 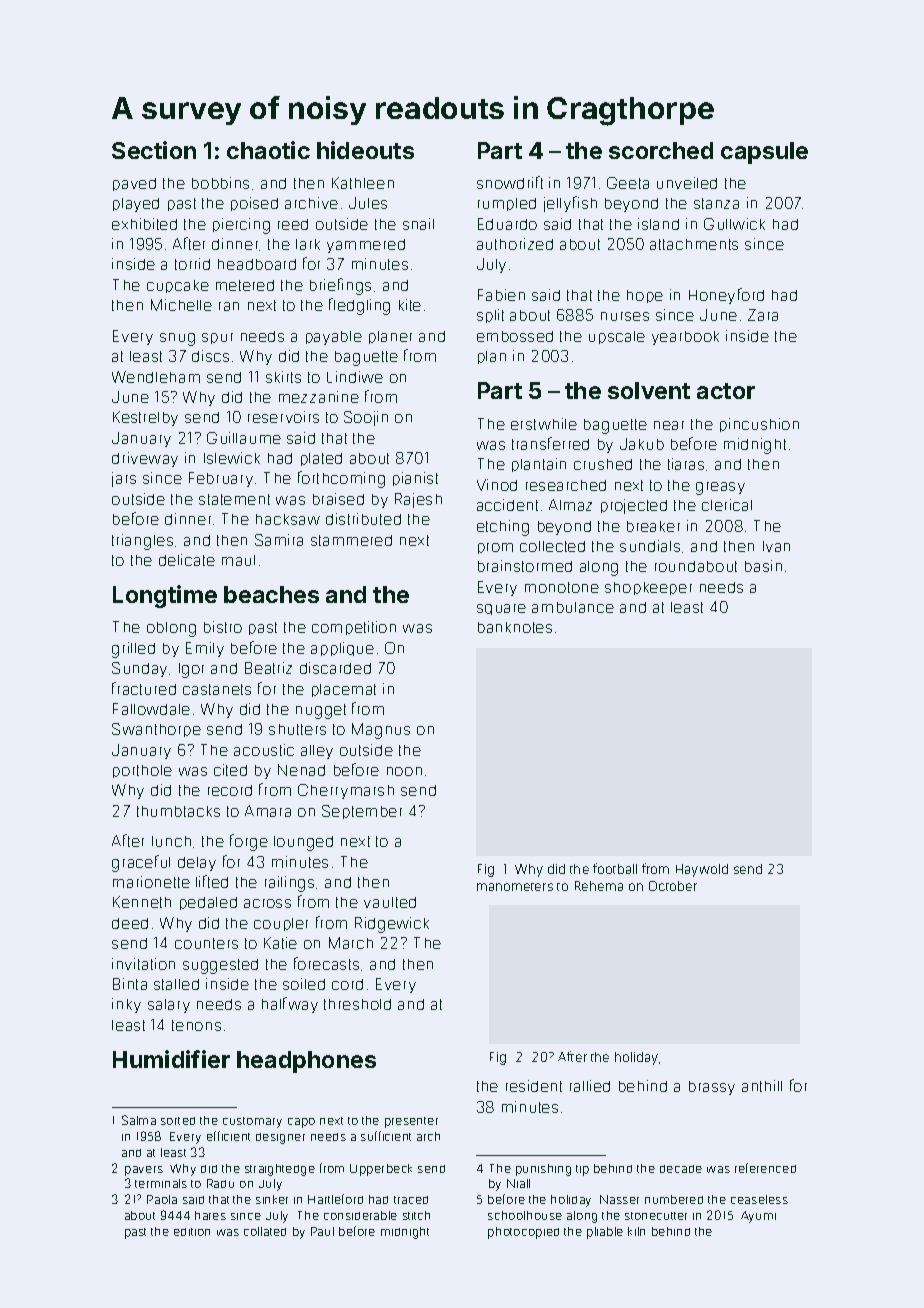 What do you see at coordinates (171, 1059) in the screenshot?
I see `Humidifier` at bounding box center [171, 1059].
